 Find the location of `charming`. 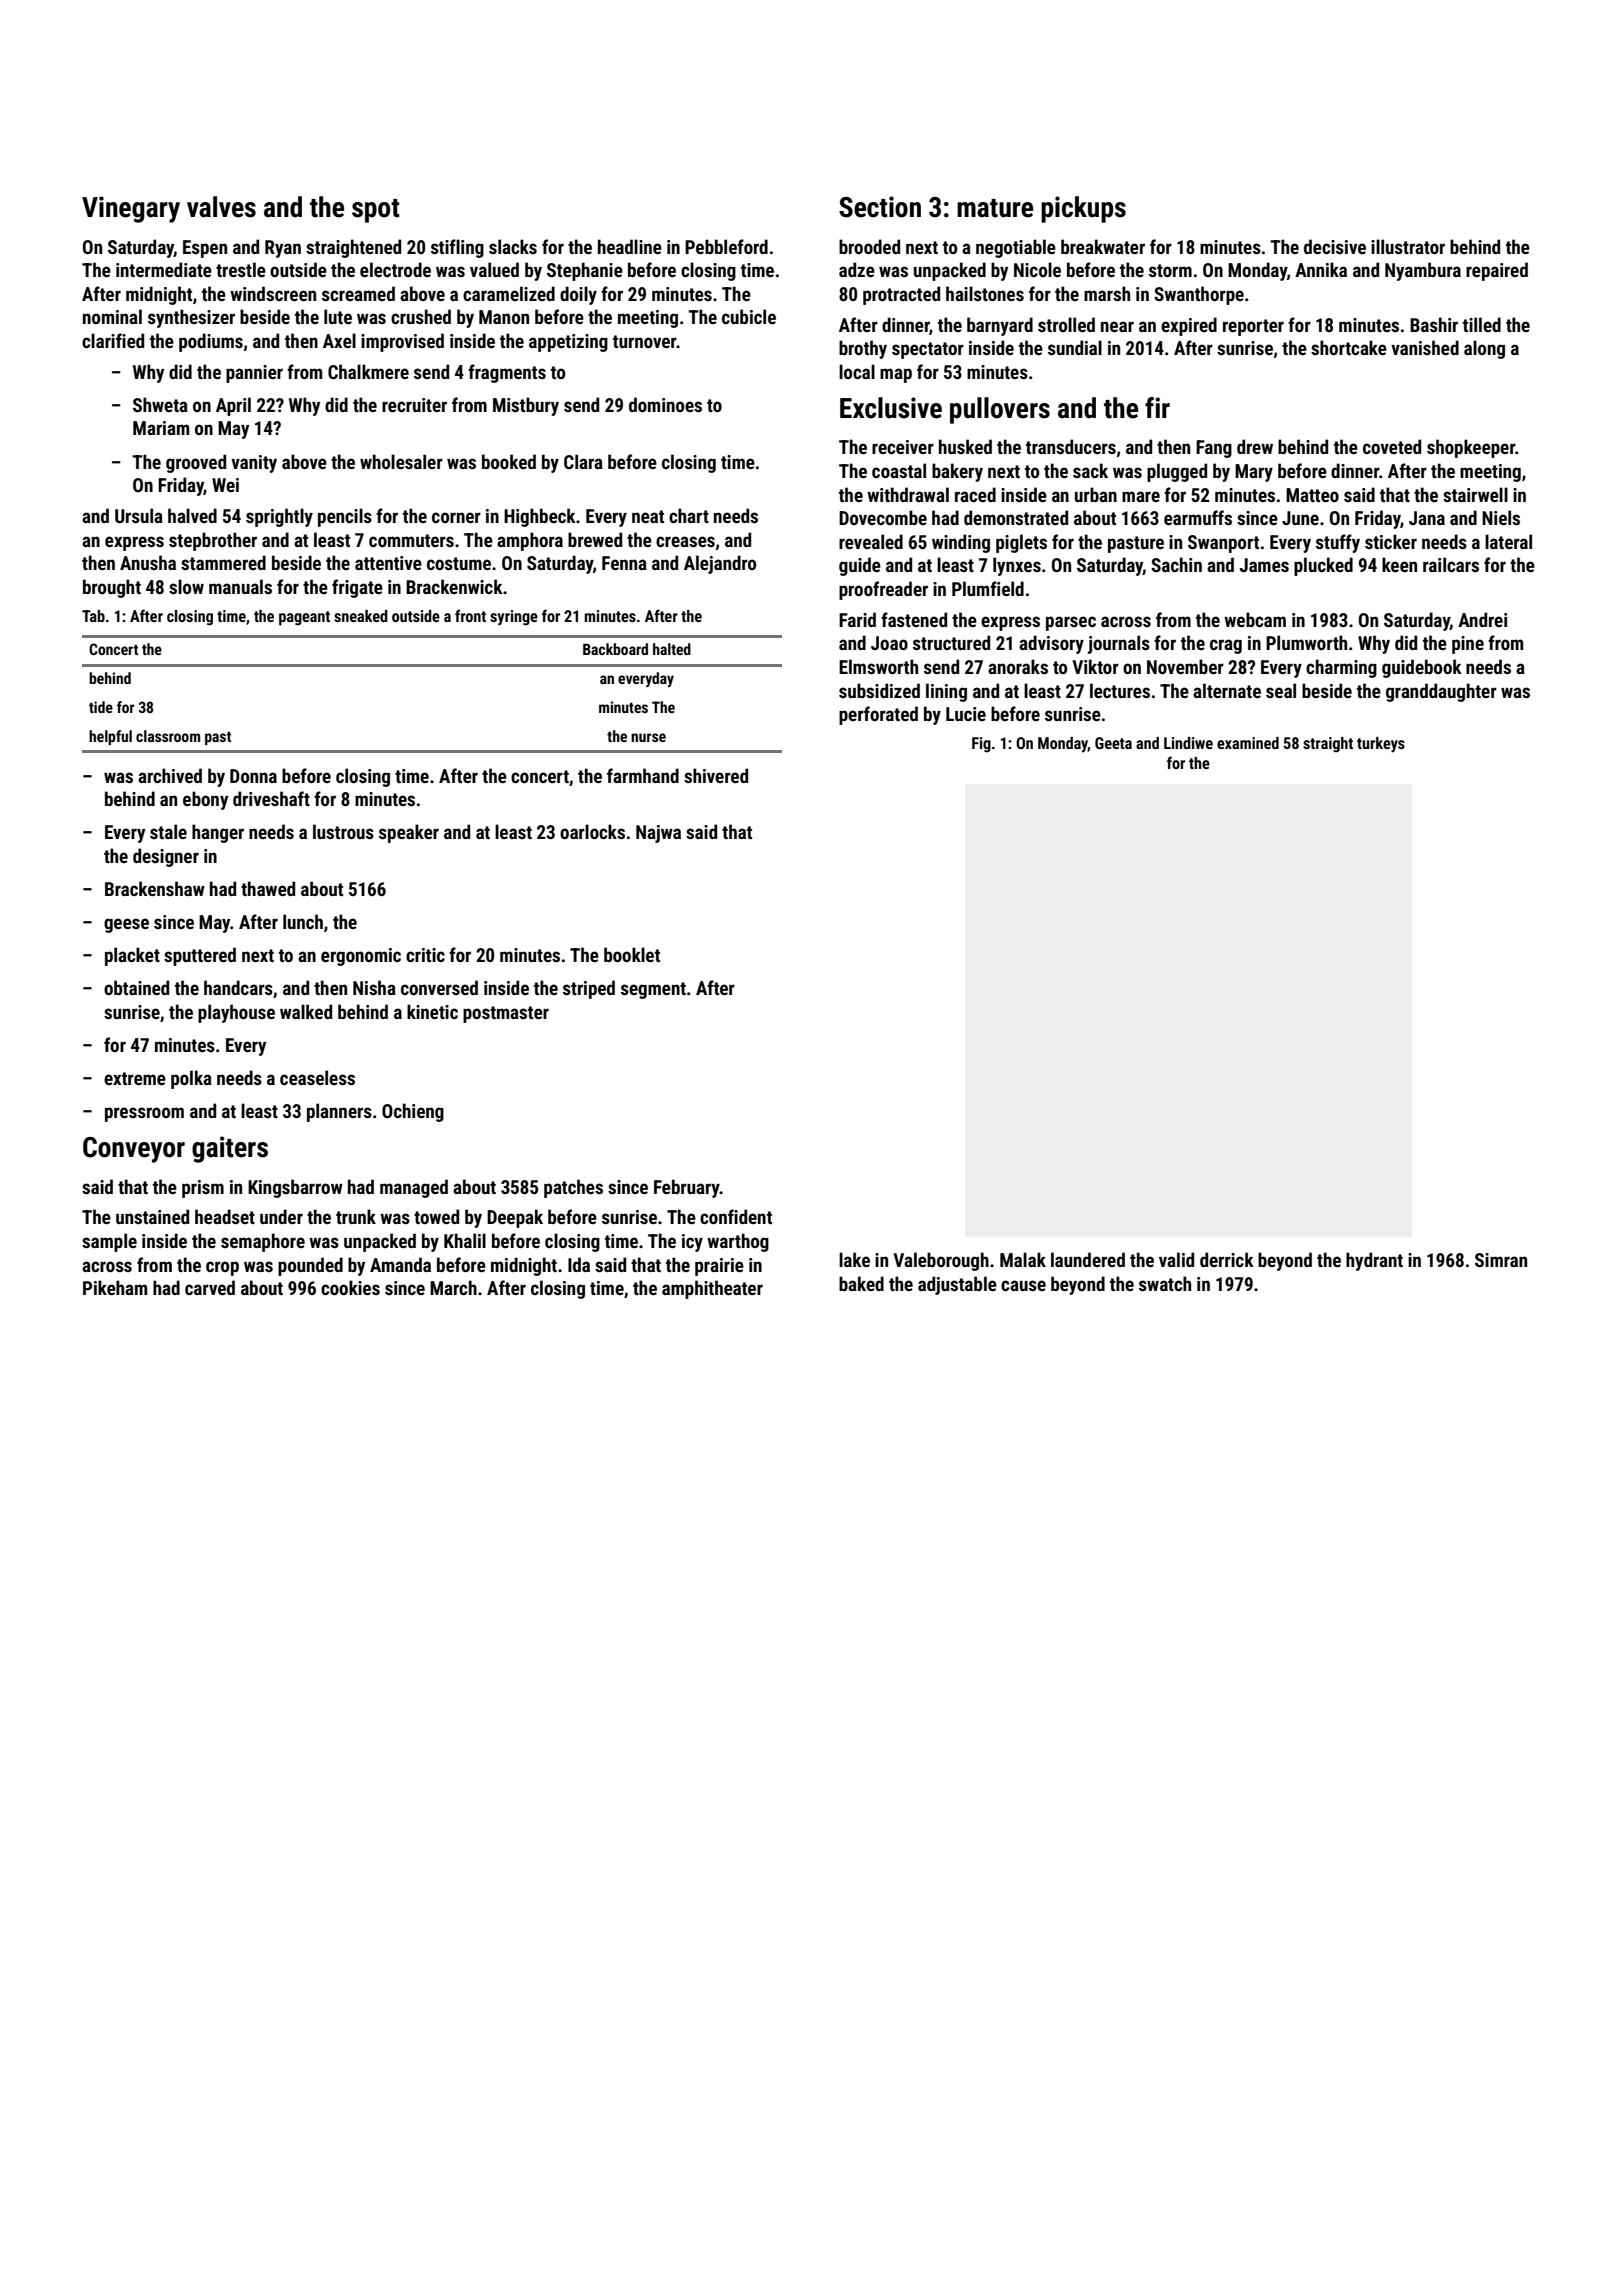

charming is located at coordinates (1341, 668).
